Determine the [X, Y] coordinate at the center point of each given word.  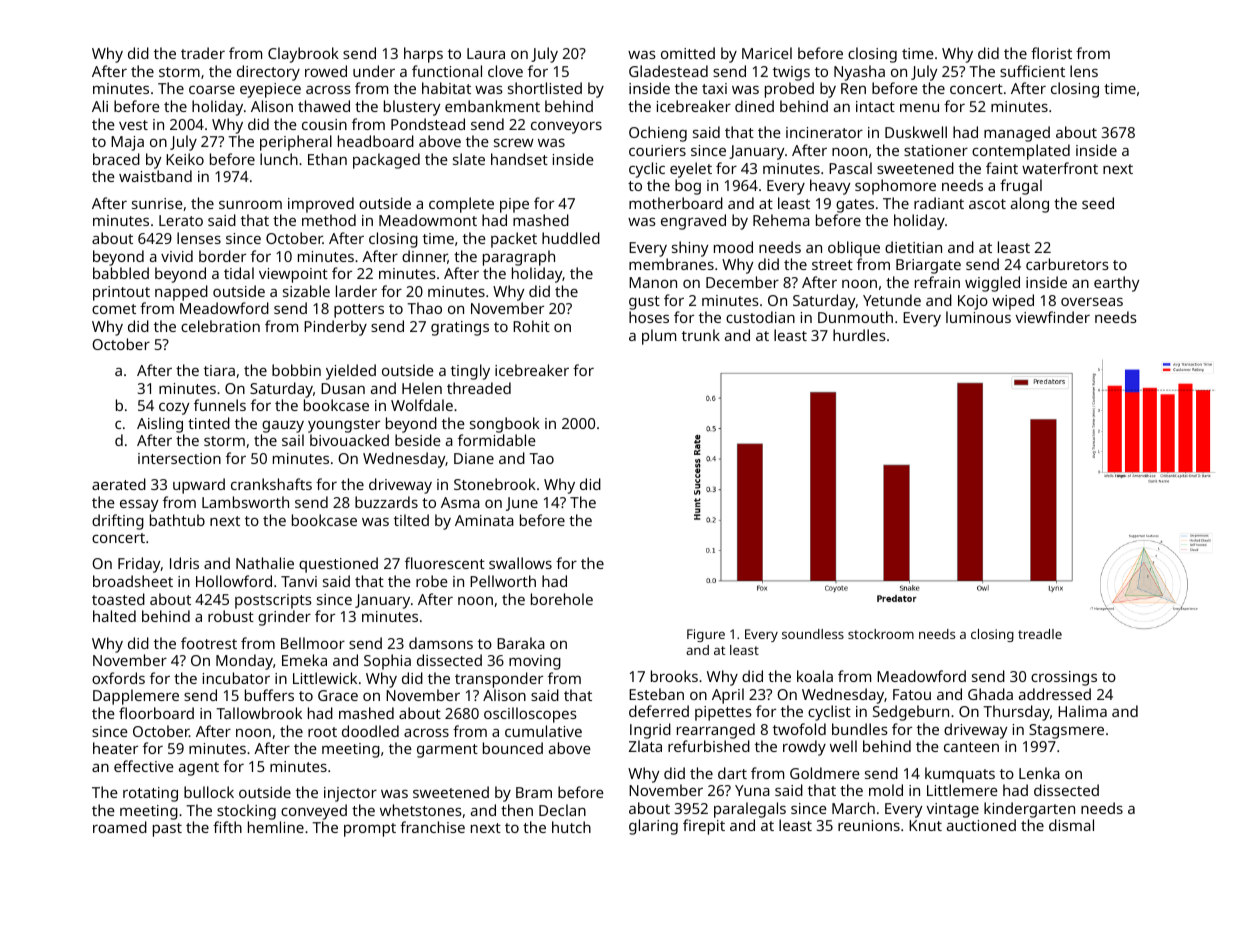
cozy [174, 409]
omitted [688, 53]
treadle [1040, 634]
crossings [1064, 678]
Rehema [781, 220]
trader [203, 53]
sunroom [250, 204]
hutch [571, 827]
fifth [227, 827]
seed [1098, 203]
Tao [541, 458]
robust [231, 616]
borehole [562, 599]
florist [1051, 53]
